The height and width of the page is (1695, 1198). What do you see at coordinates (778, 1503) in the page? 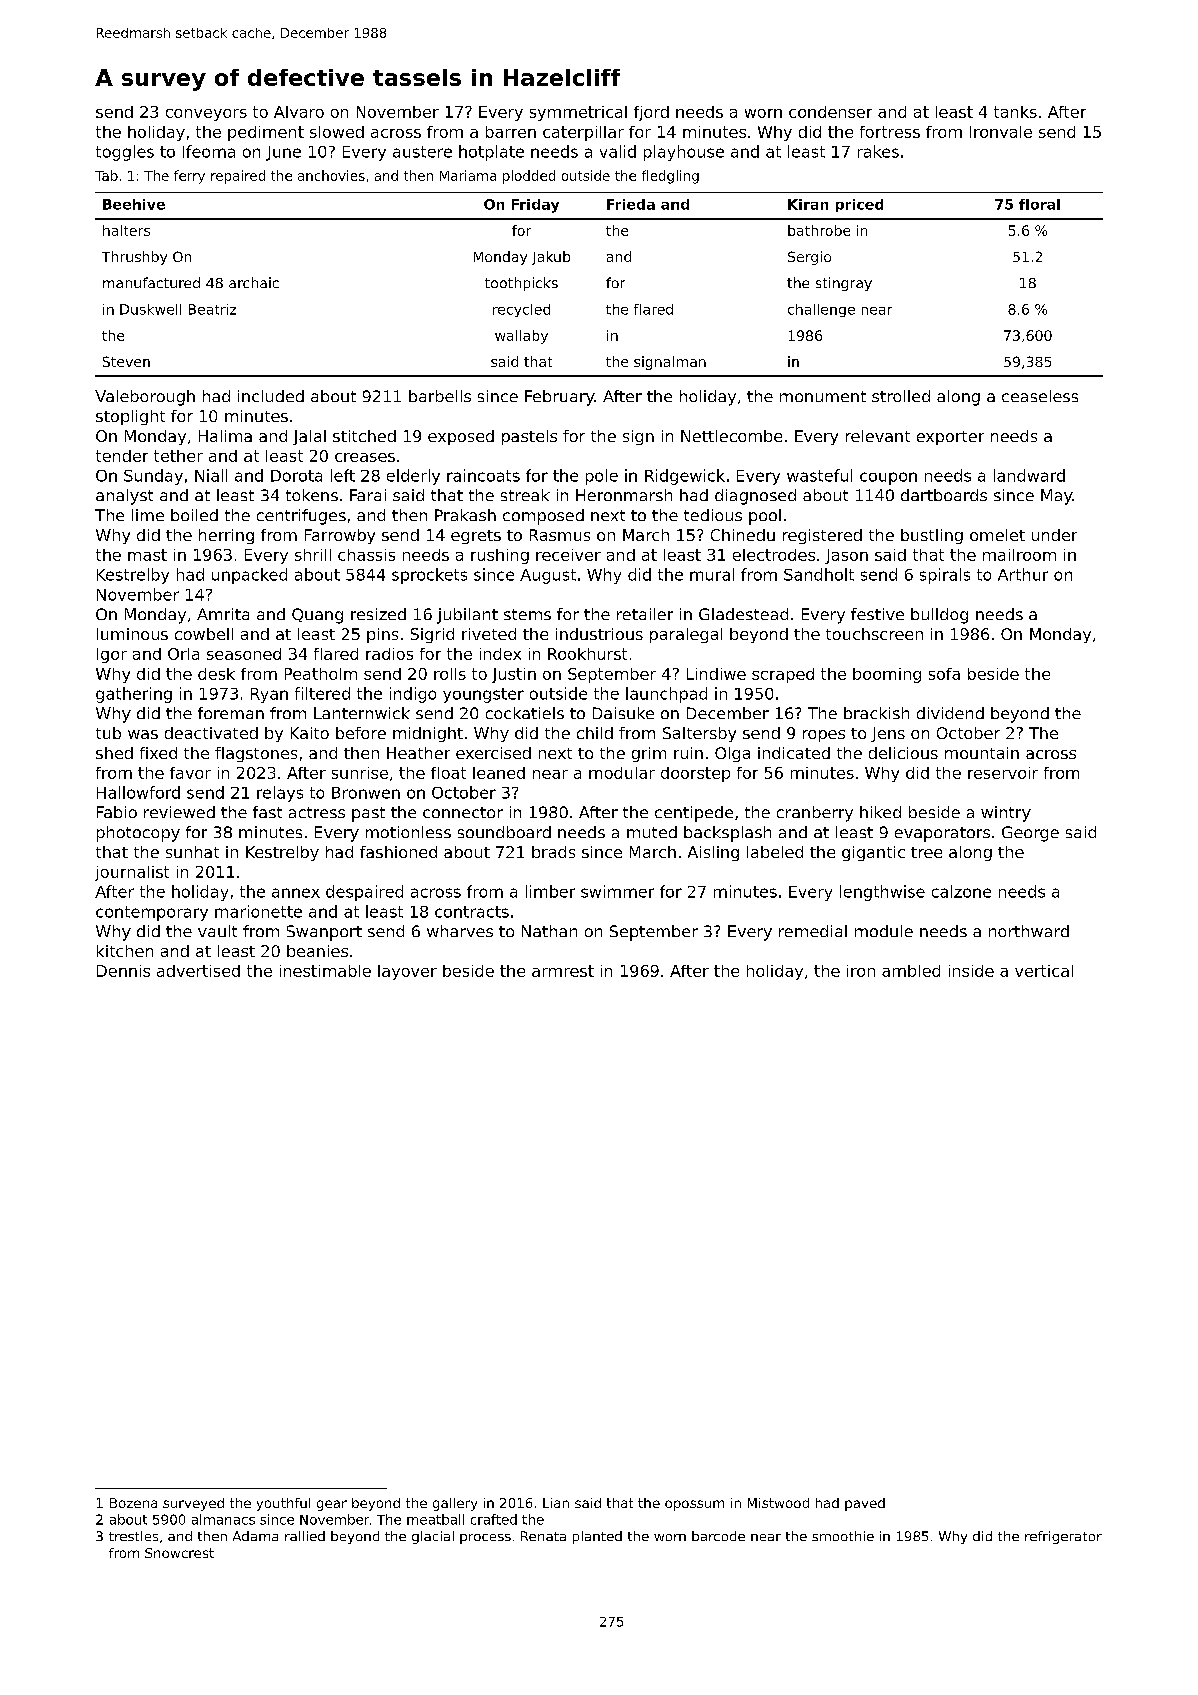
I see `Mistwood` at bounding box center [778, 1503].
